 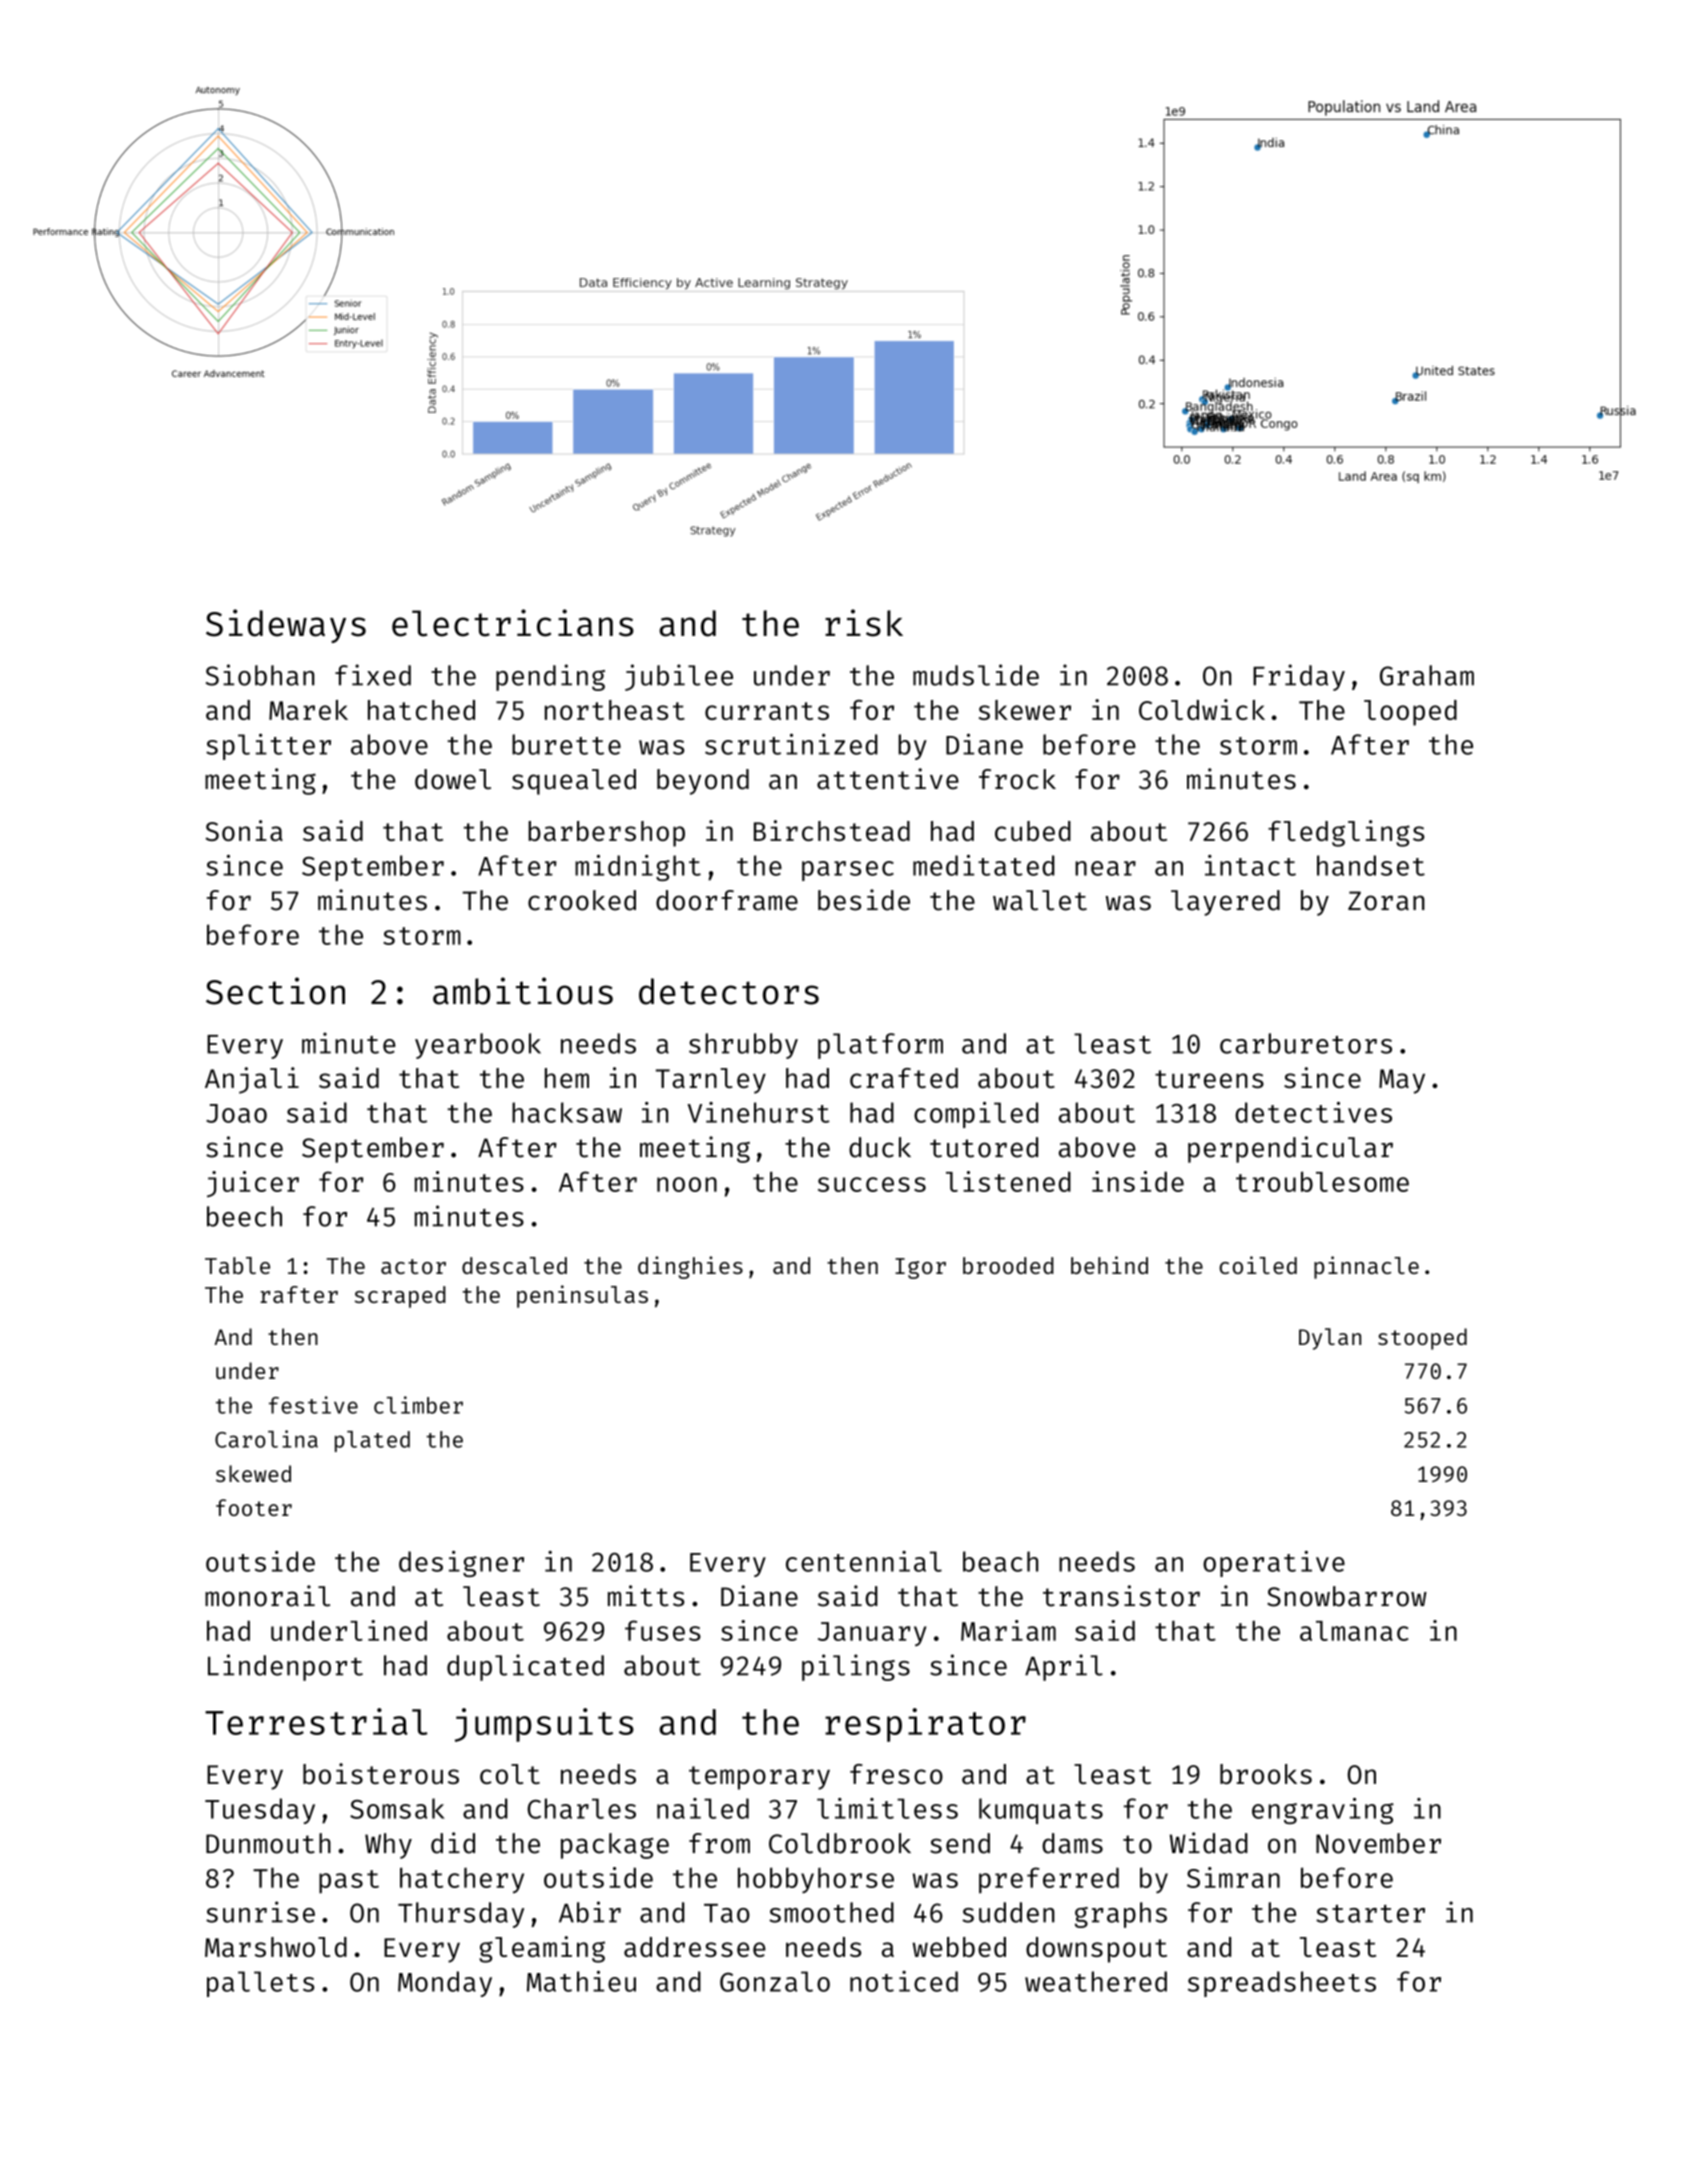 I want to click on centennial, so click(x=864, y=1561).
